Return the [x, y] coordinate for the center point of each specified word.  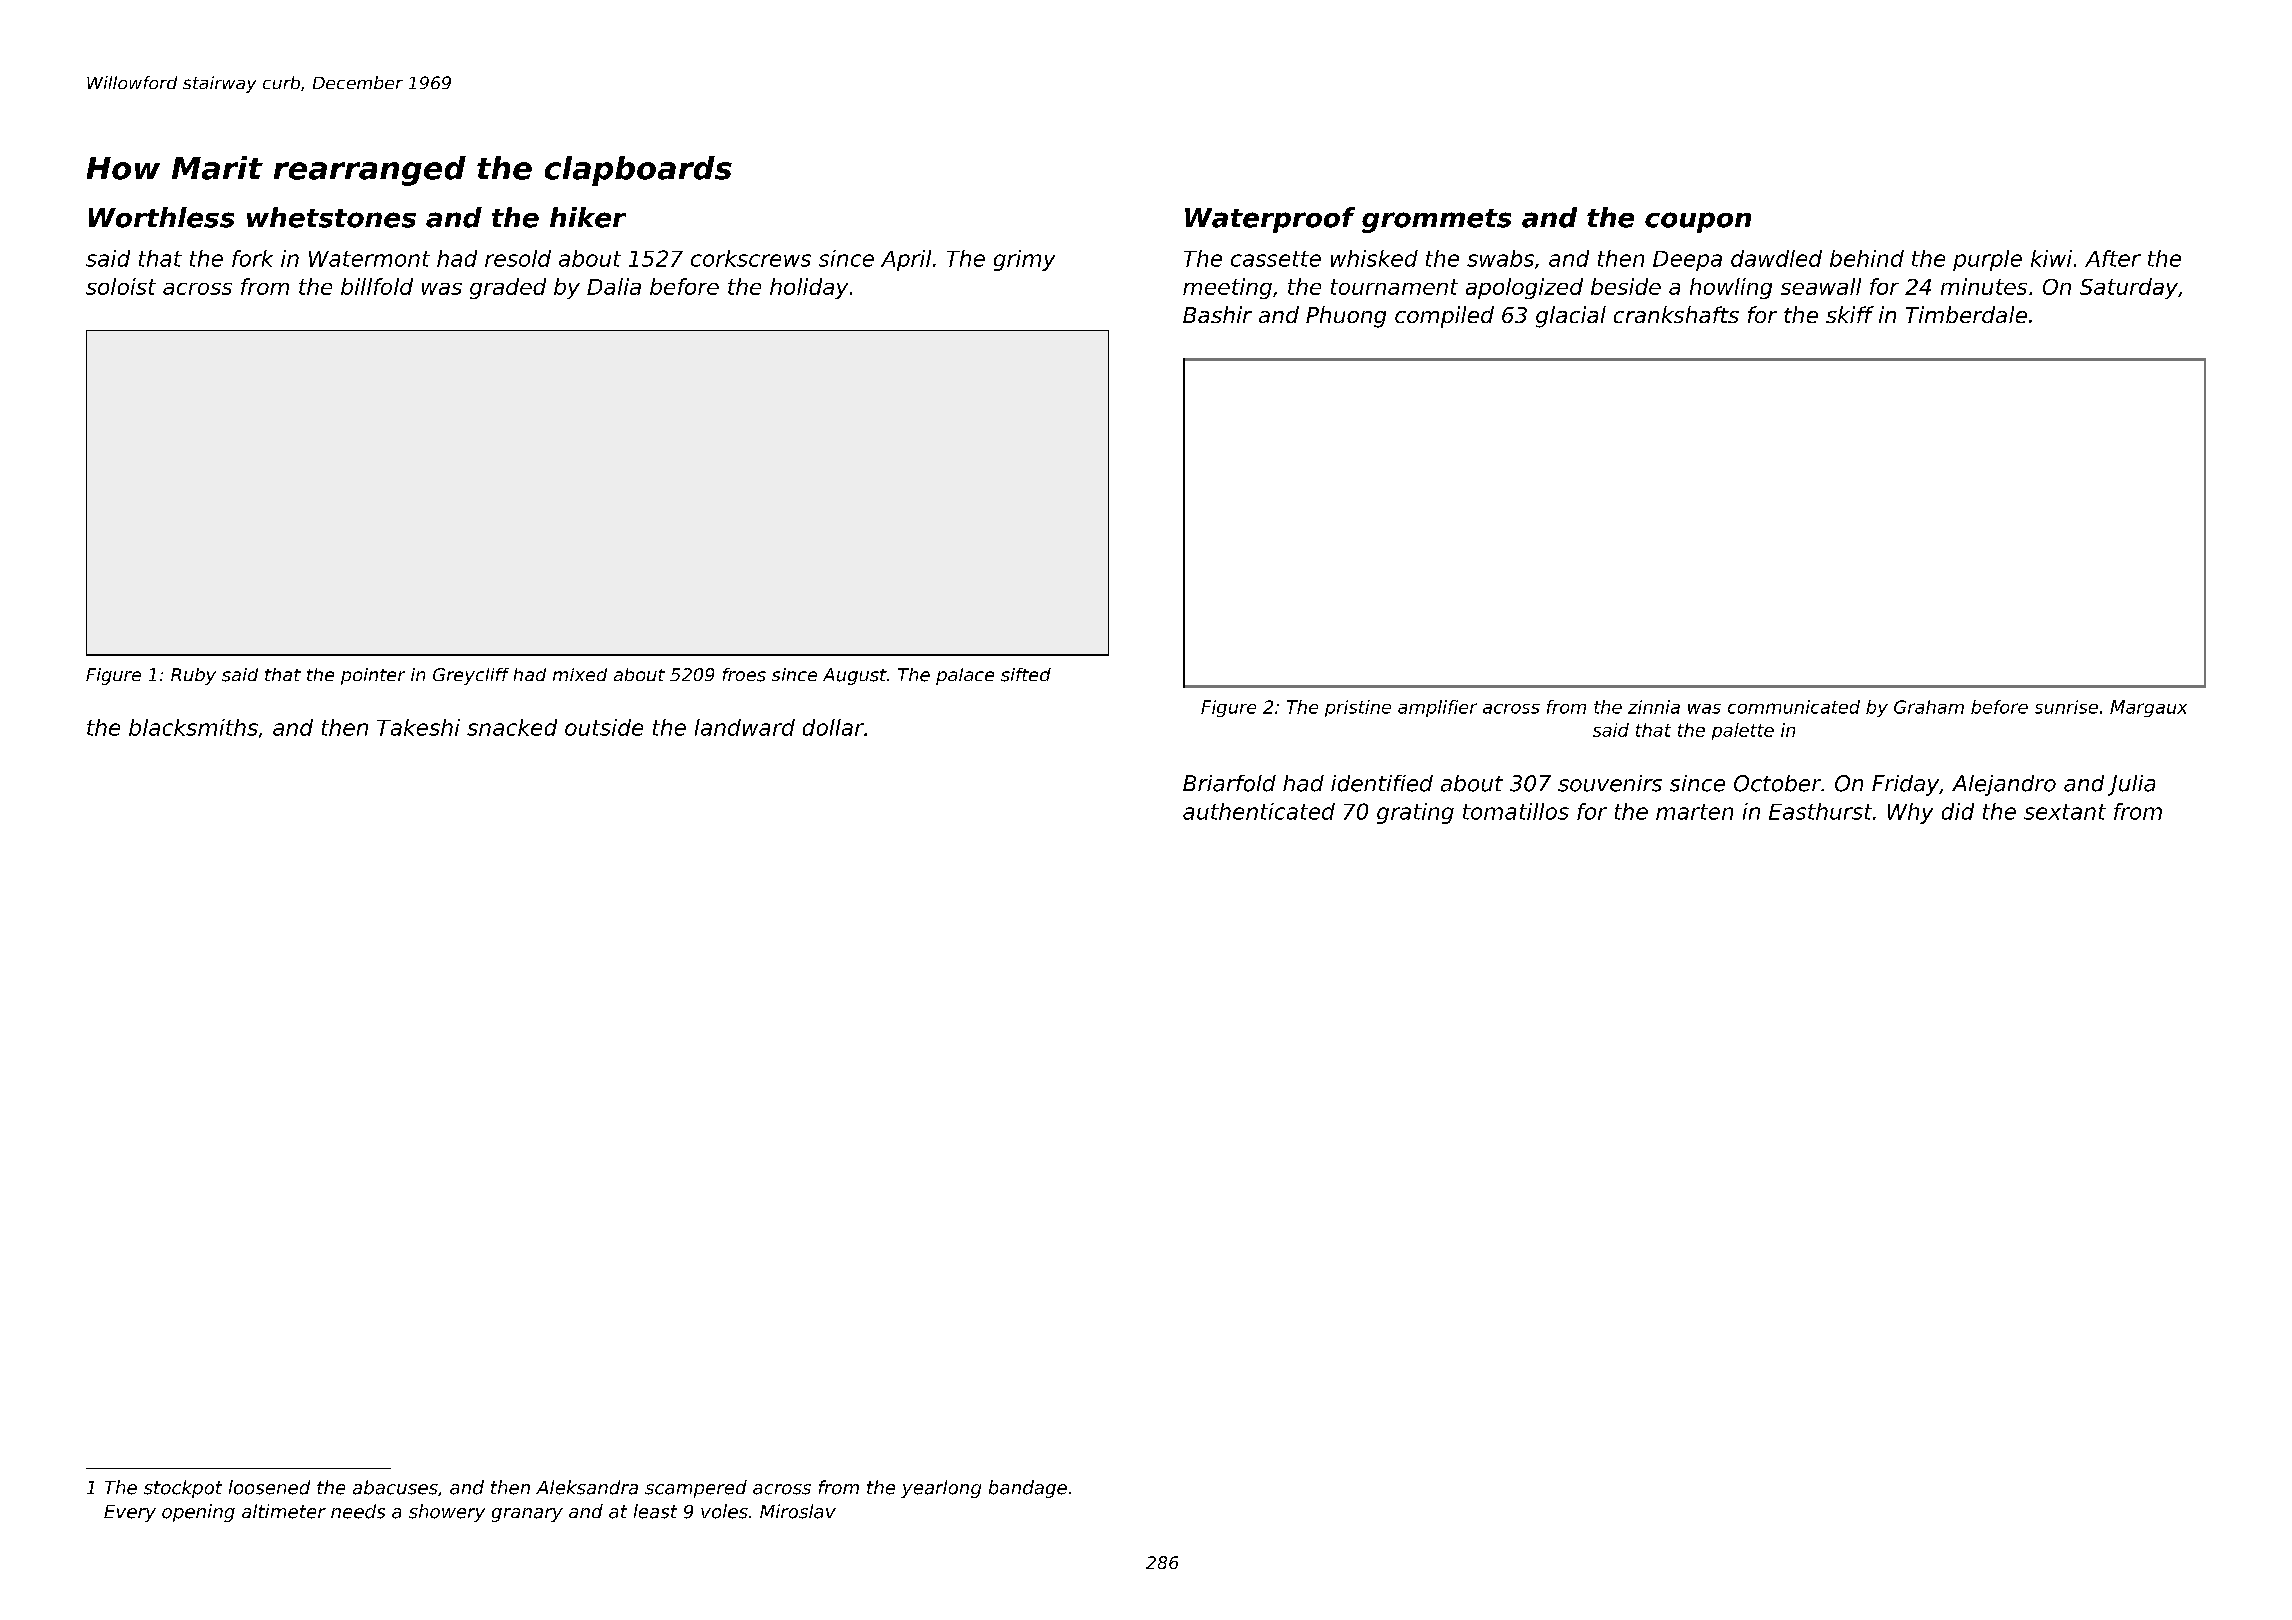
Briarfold [1229, 783]
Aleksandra [587, 1487]
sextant [2065, 812]
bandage [1028, 1489]
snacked [512, 727]
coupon [1698, 222]
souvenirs [1610, 783]
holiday [809, 288]
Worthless [161, 217]
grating [1415, 813]
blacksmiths [193, 727]
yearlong [941, 1489]
